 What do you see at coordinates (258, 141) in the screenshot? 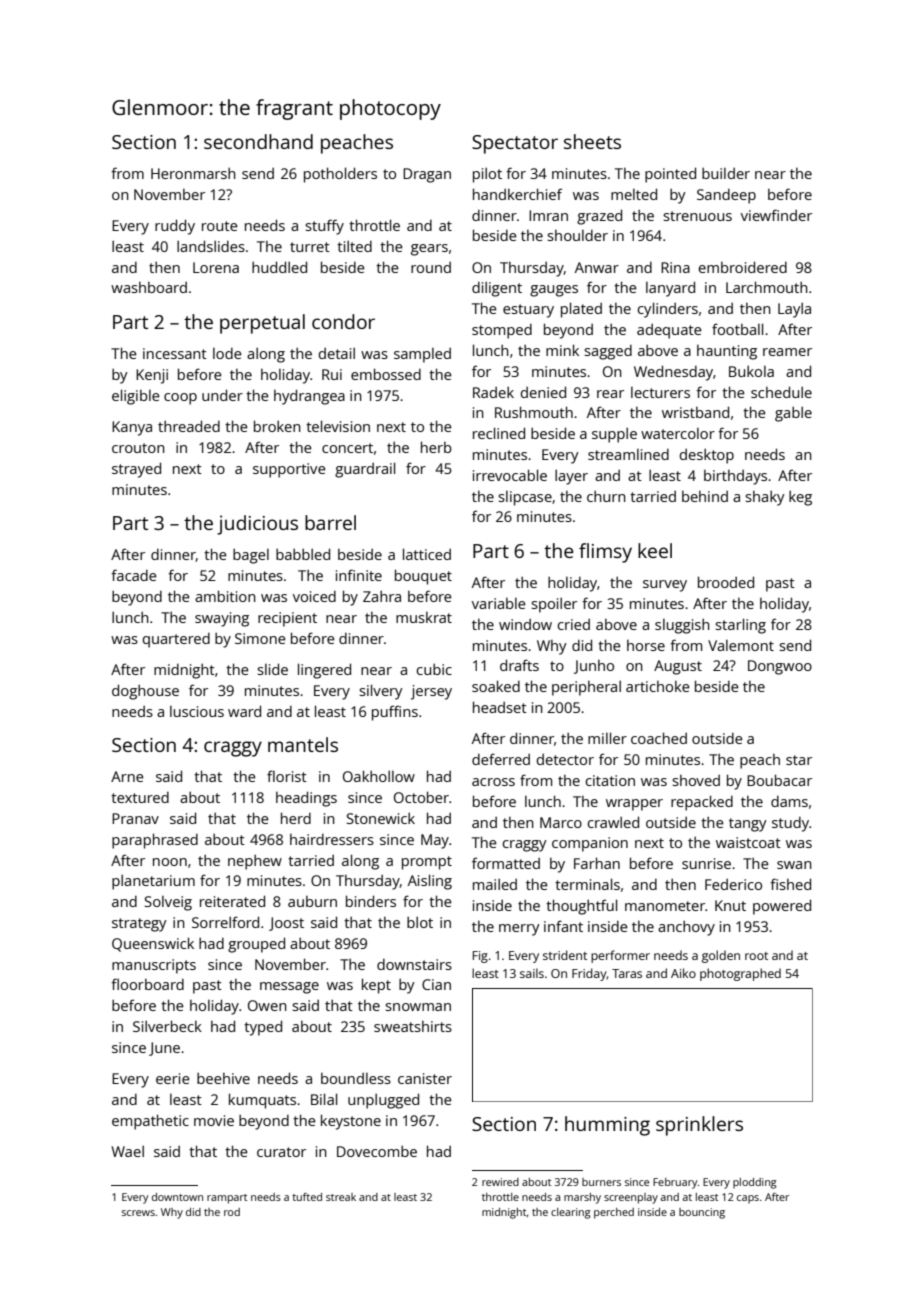
I see `secondhand` at bounding box center [258, 141].
